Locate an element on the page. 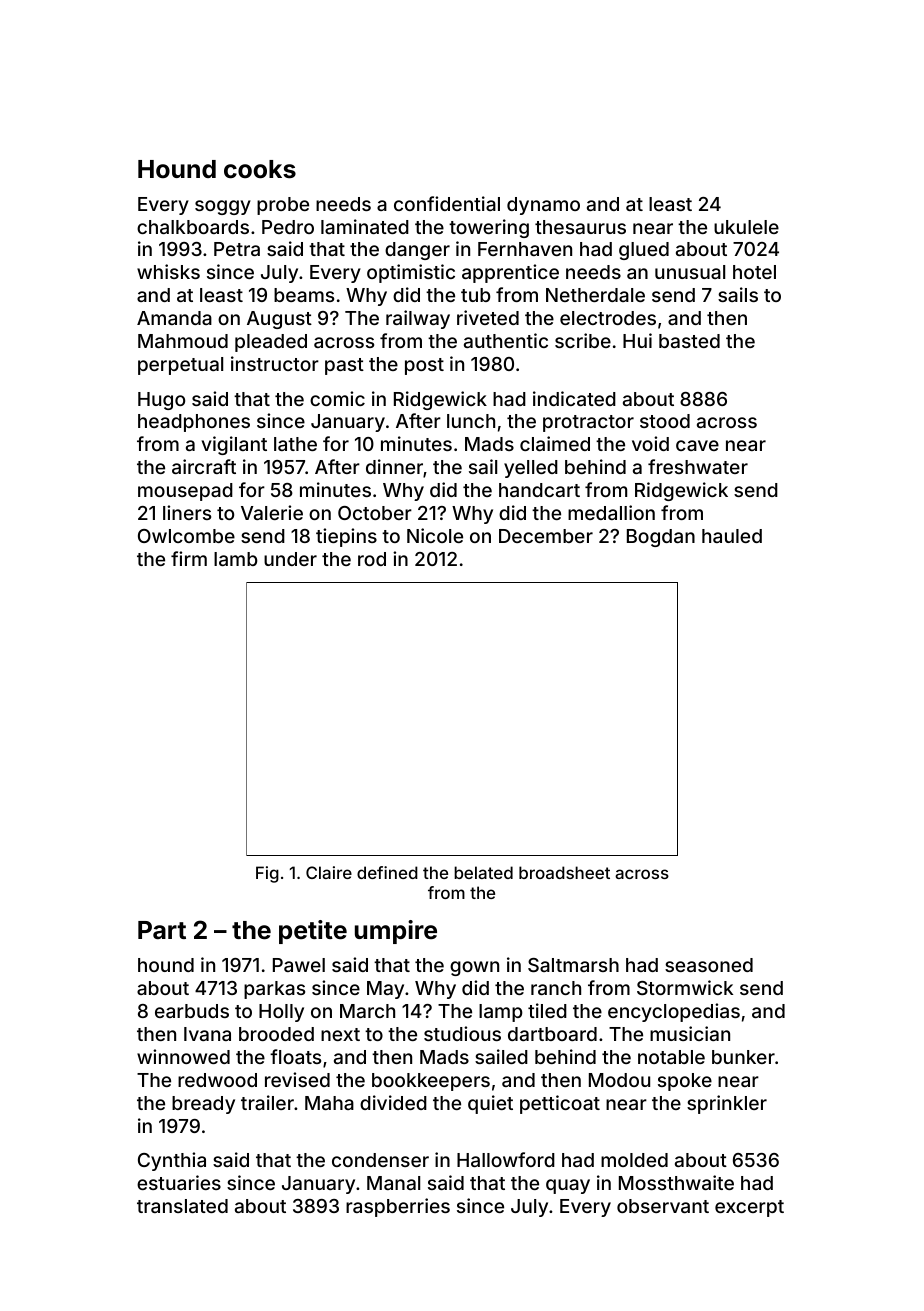  headphones is located at coordinates (194, 423).
